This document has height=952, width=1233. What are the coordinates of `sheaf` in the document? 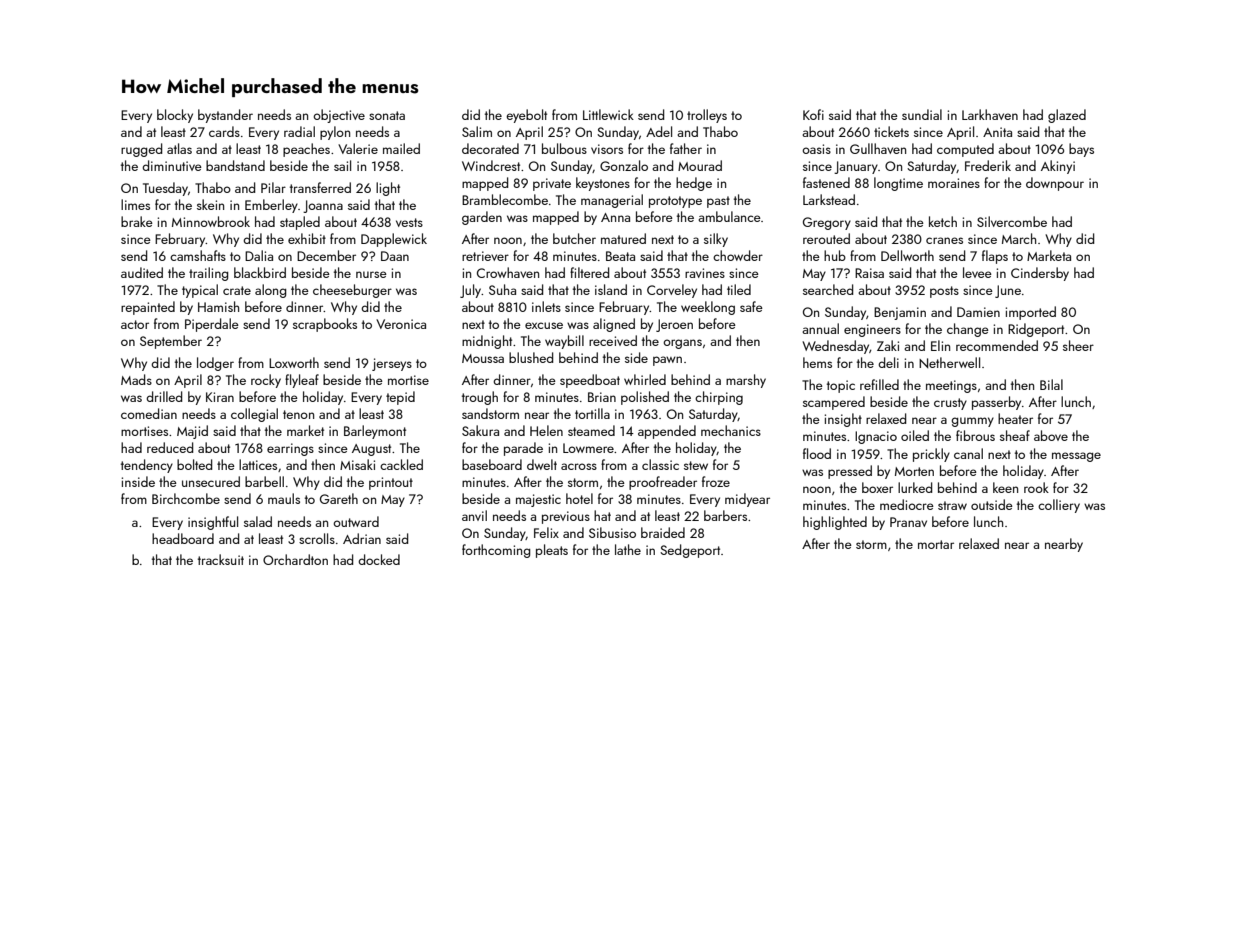 It's located at (1015, 435).
